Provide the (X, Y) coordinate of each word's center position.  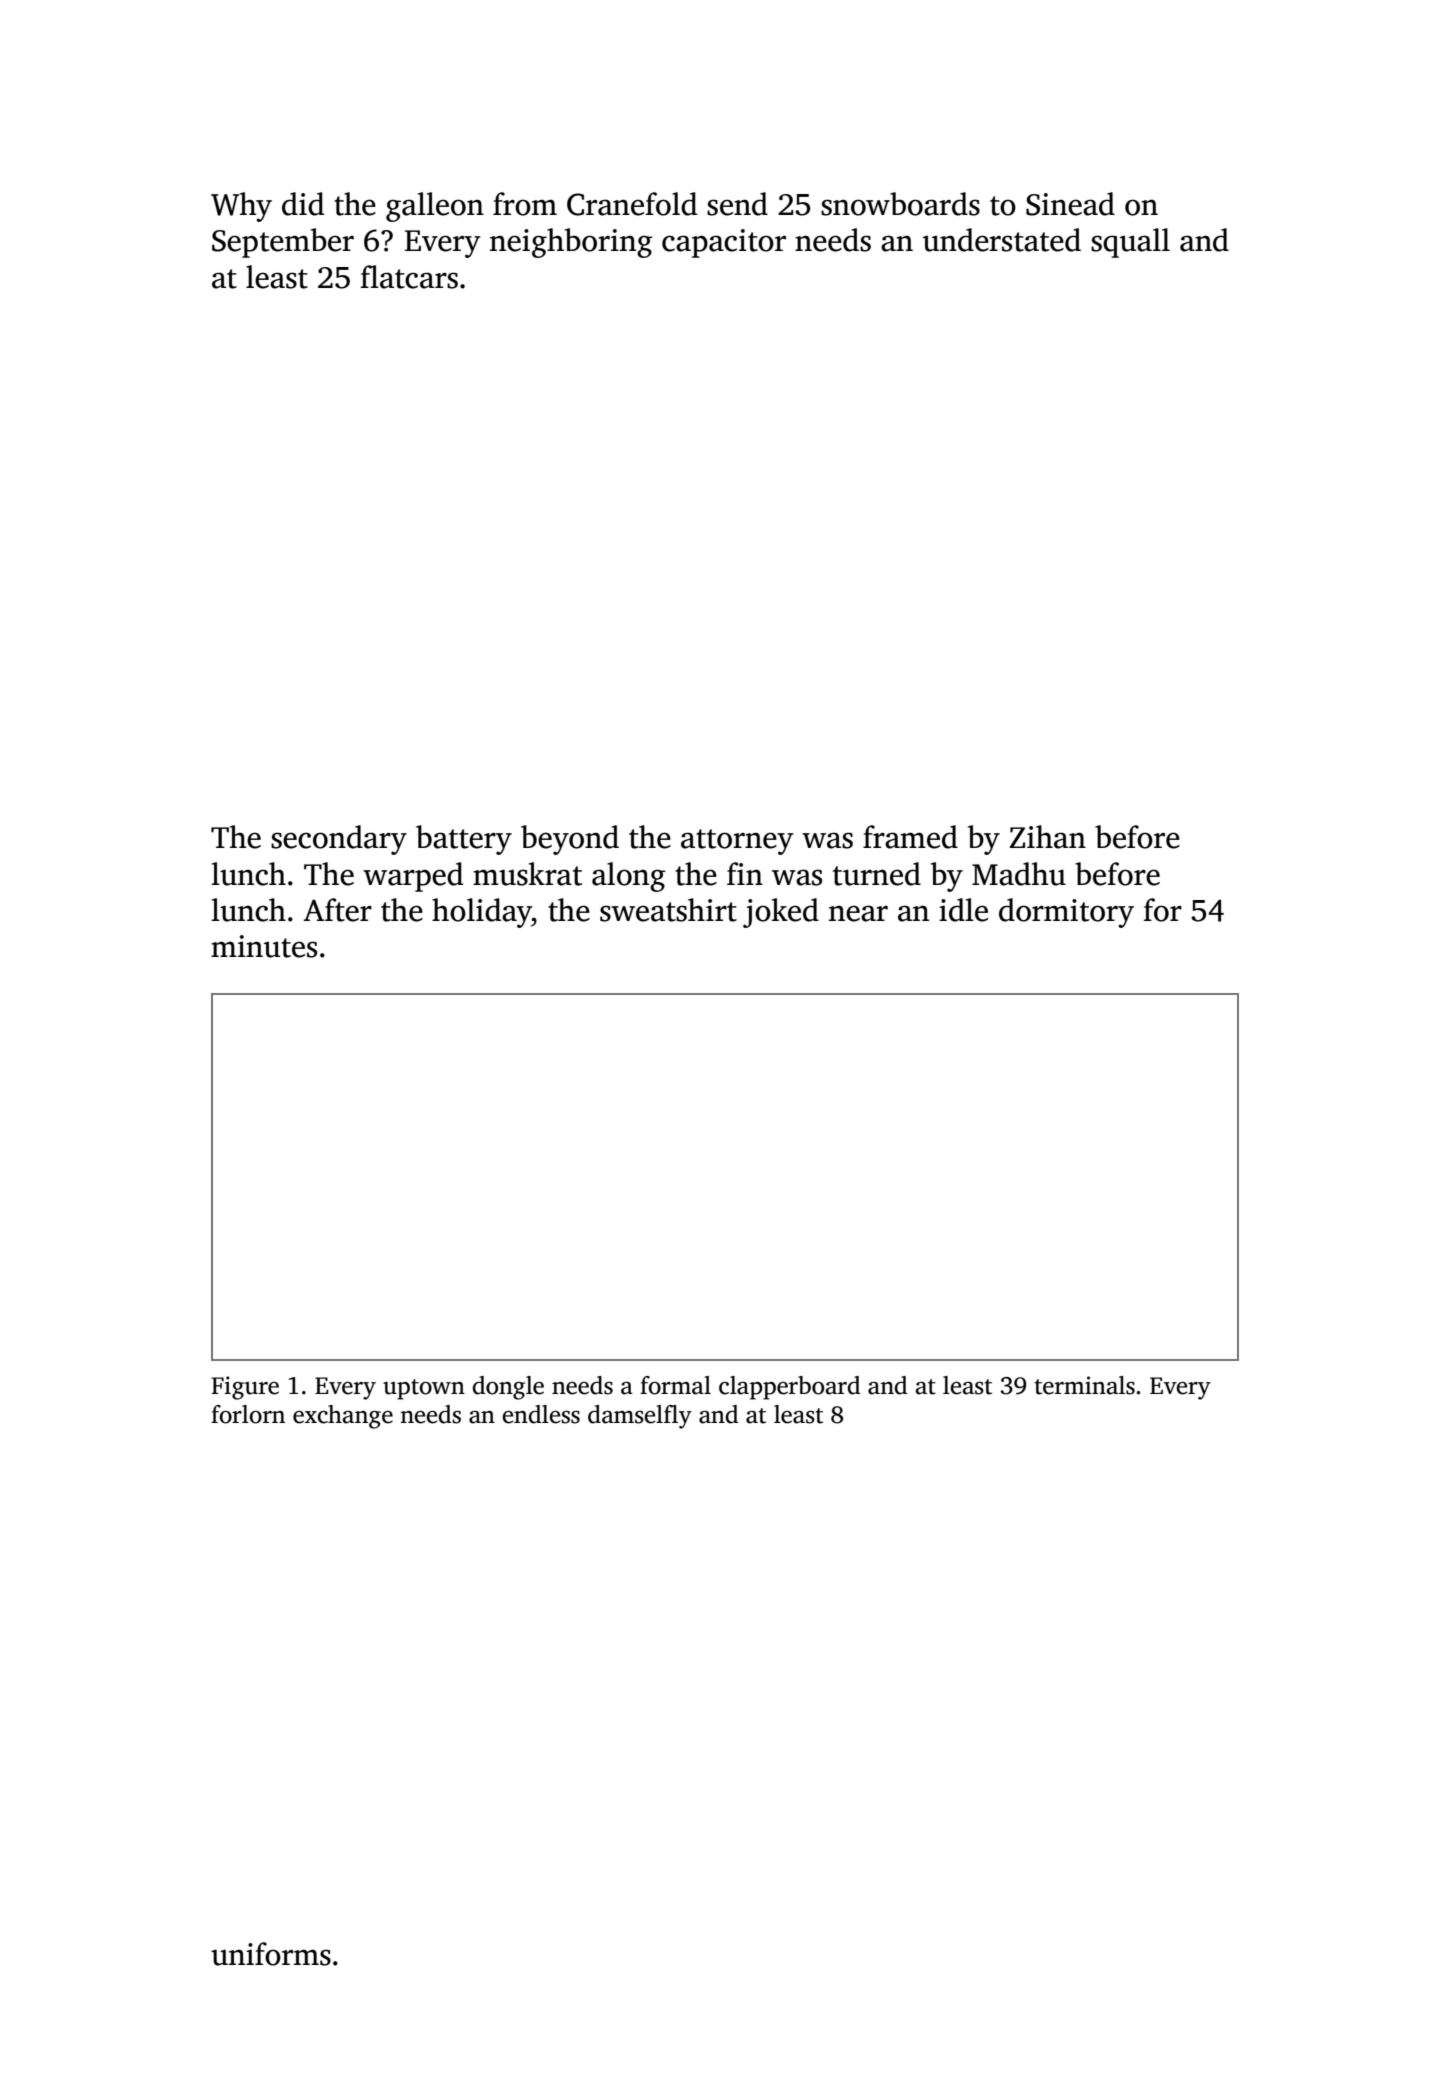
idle (963, 910)
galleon (435, 207)
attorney (737, 842)
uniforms (271, 1954)
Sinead (1070, 204)
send (737, 204)
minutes (264, 946)
